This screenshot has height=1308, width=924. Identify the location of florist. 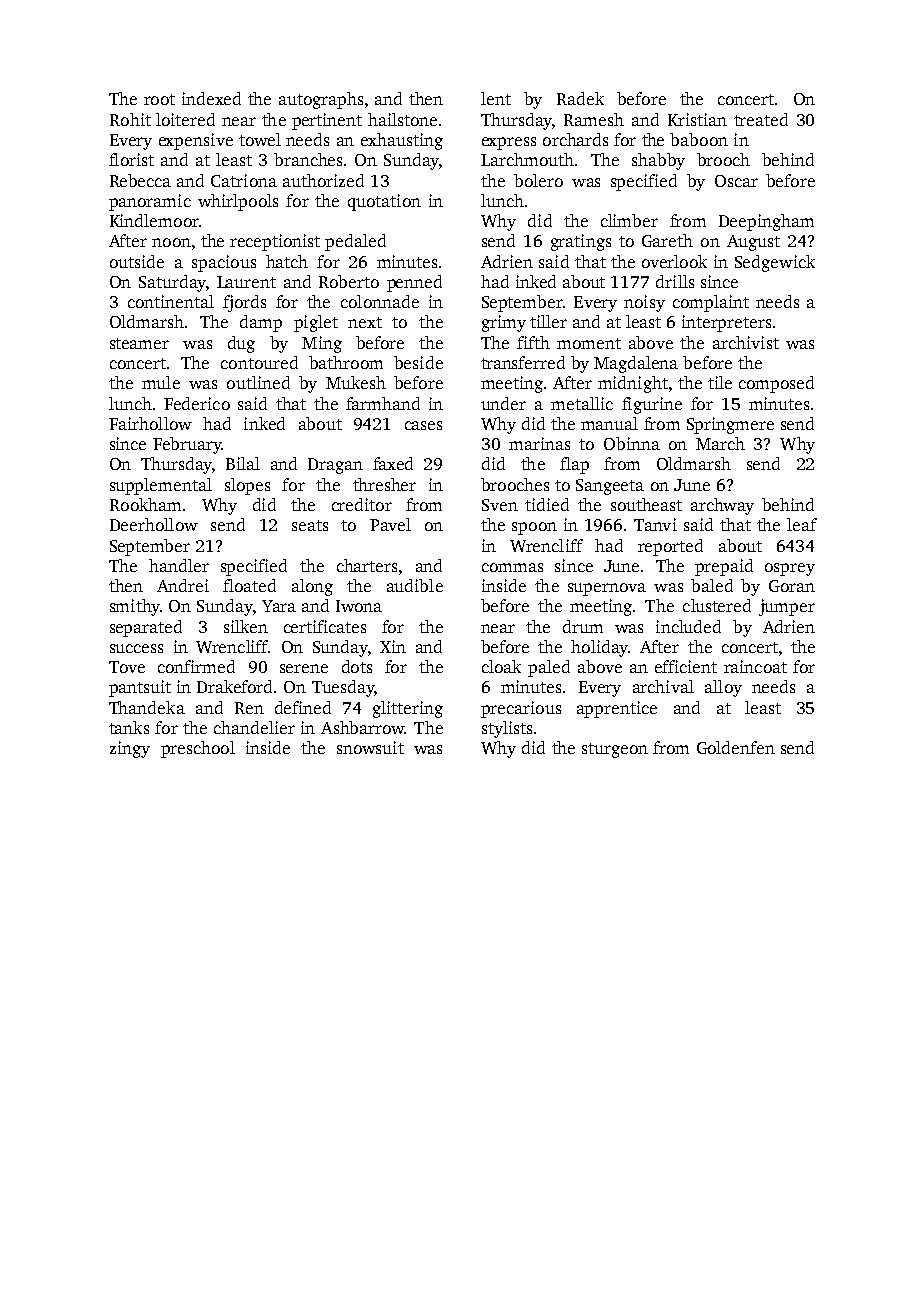
(131, 159).
